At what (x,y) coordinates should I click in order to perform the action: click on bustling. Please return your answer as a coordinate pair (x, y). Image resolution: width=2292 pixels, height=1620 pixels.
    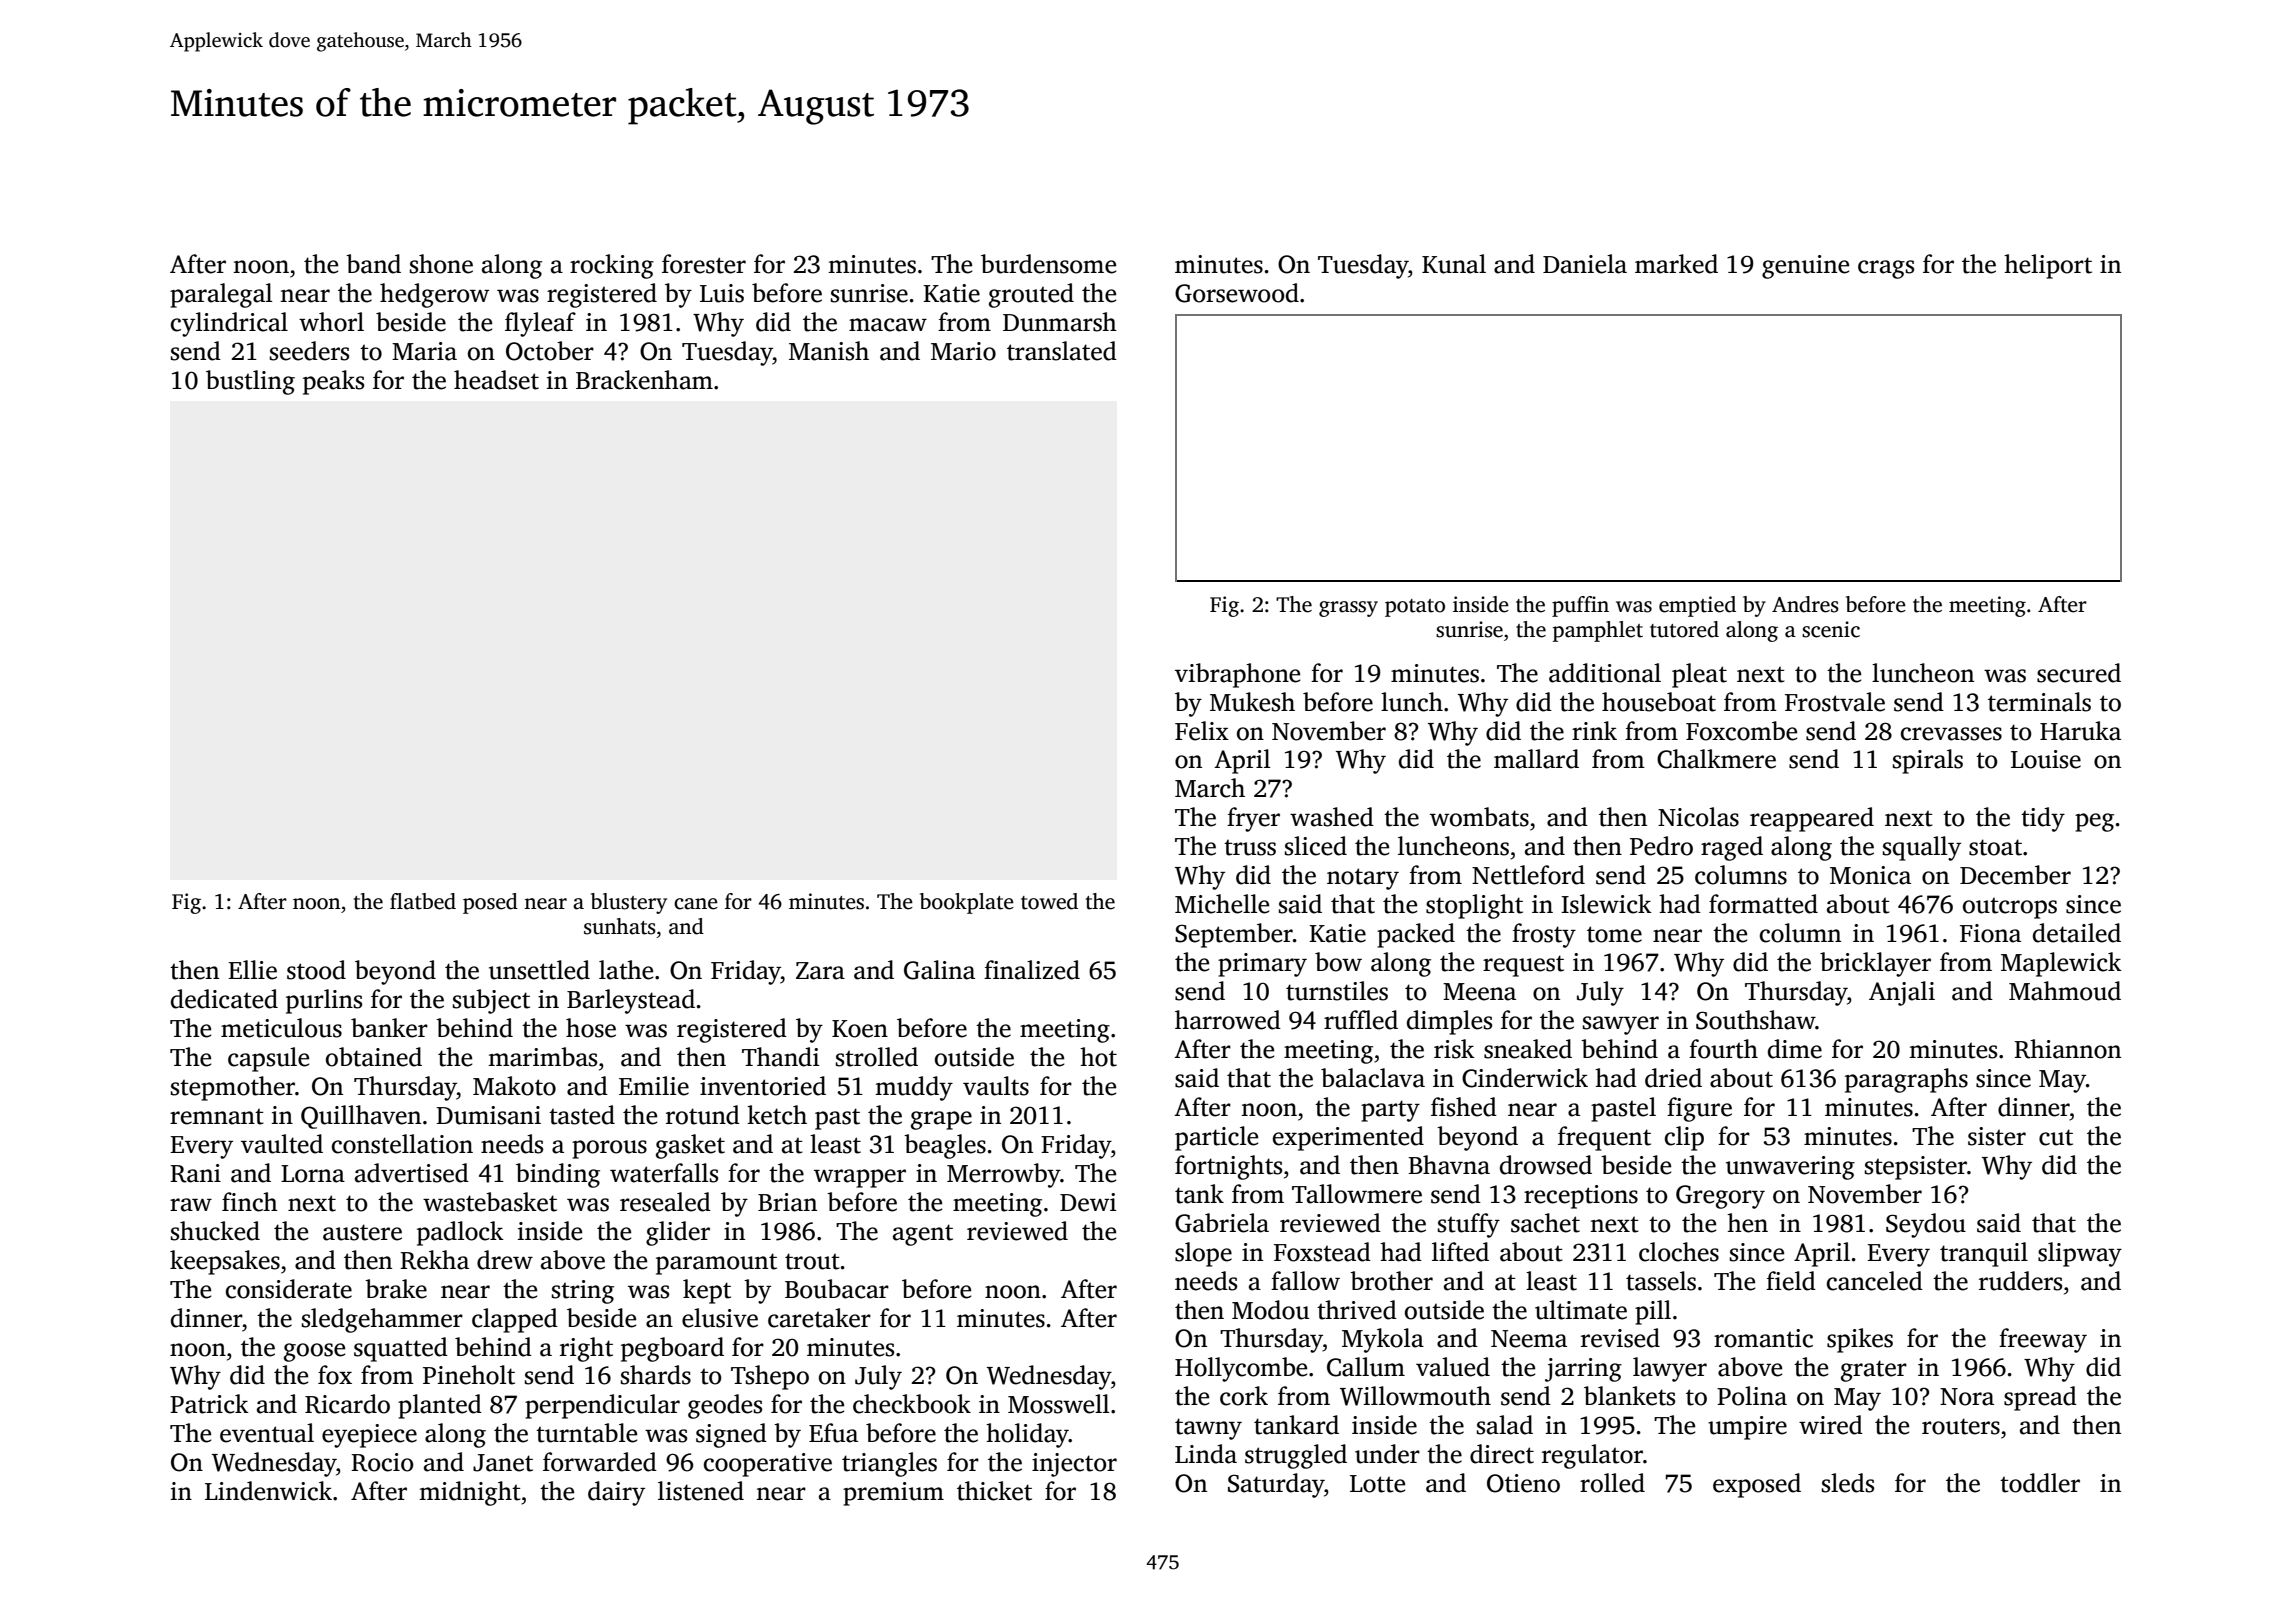
    Looking at the image, I should click on (250, 382).
